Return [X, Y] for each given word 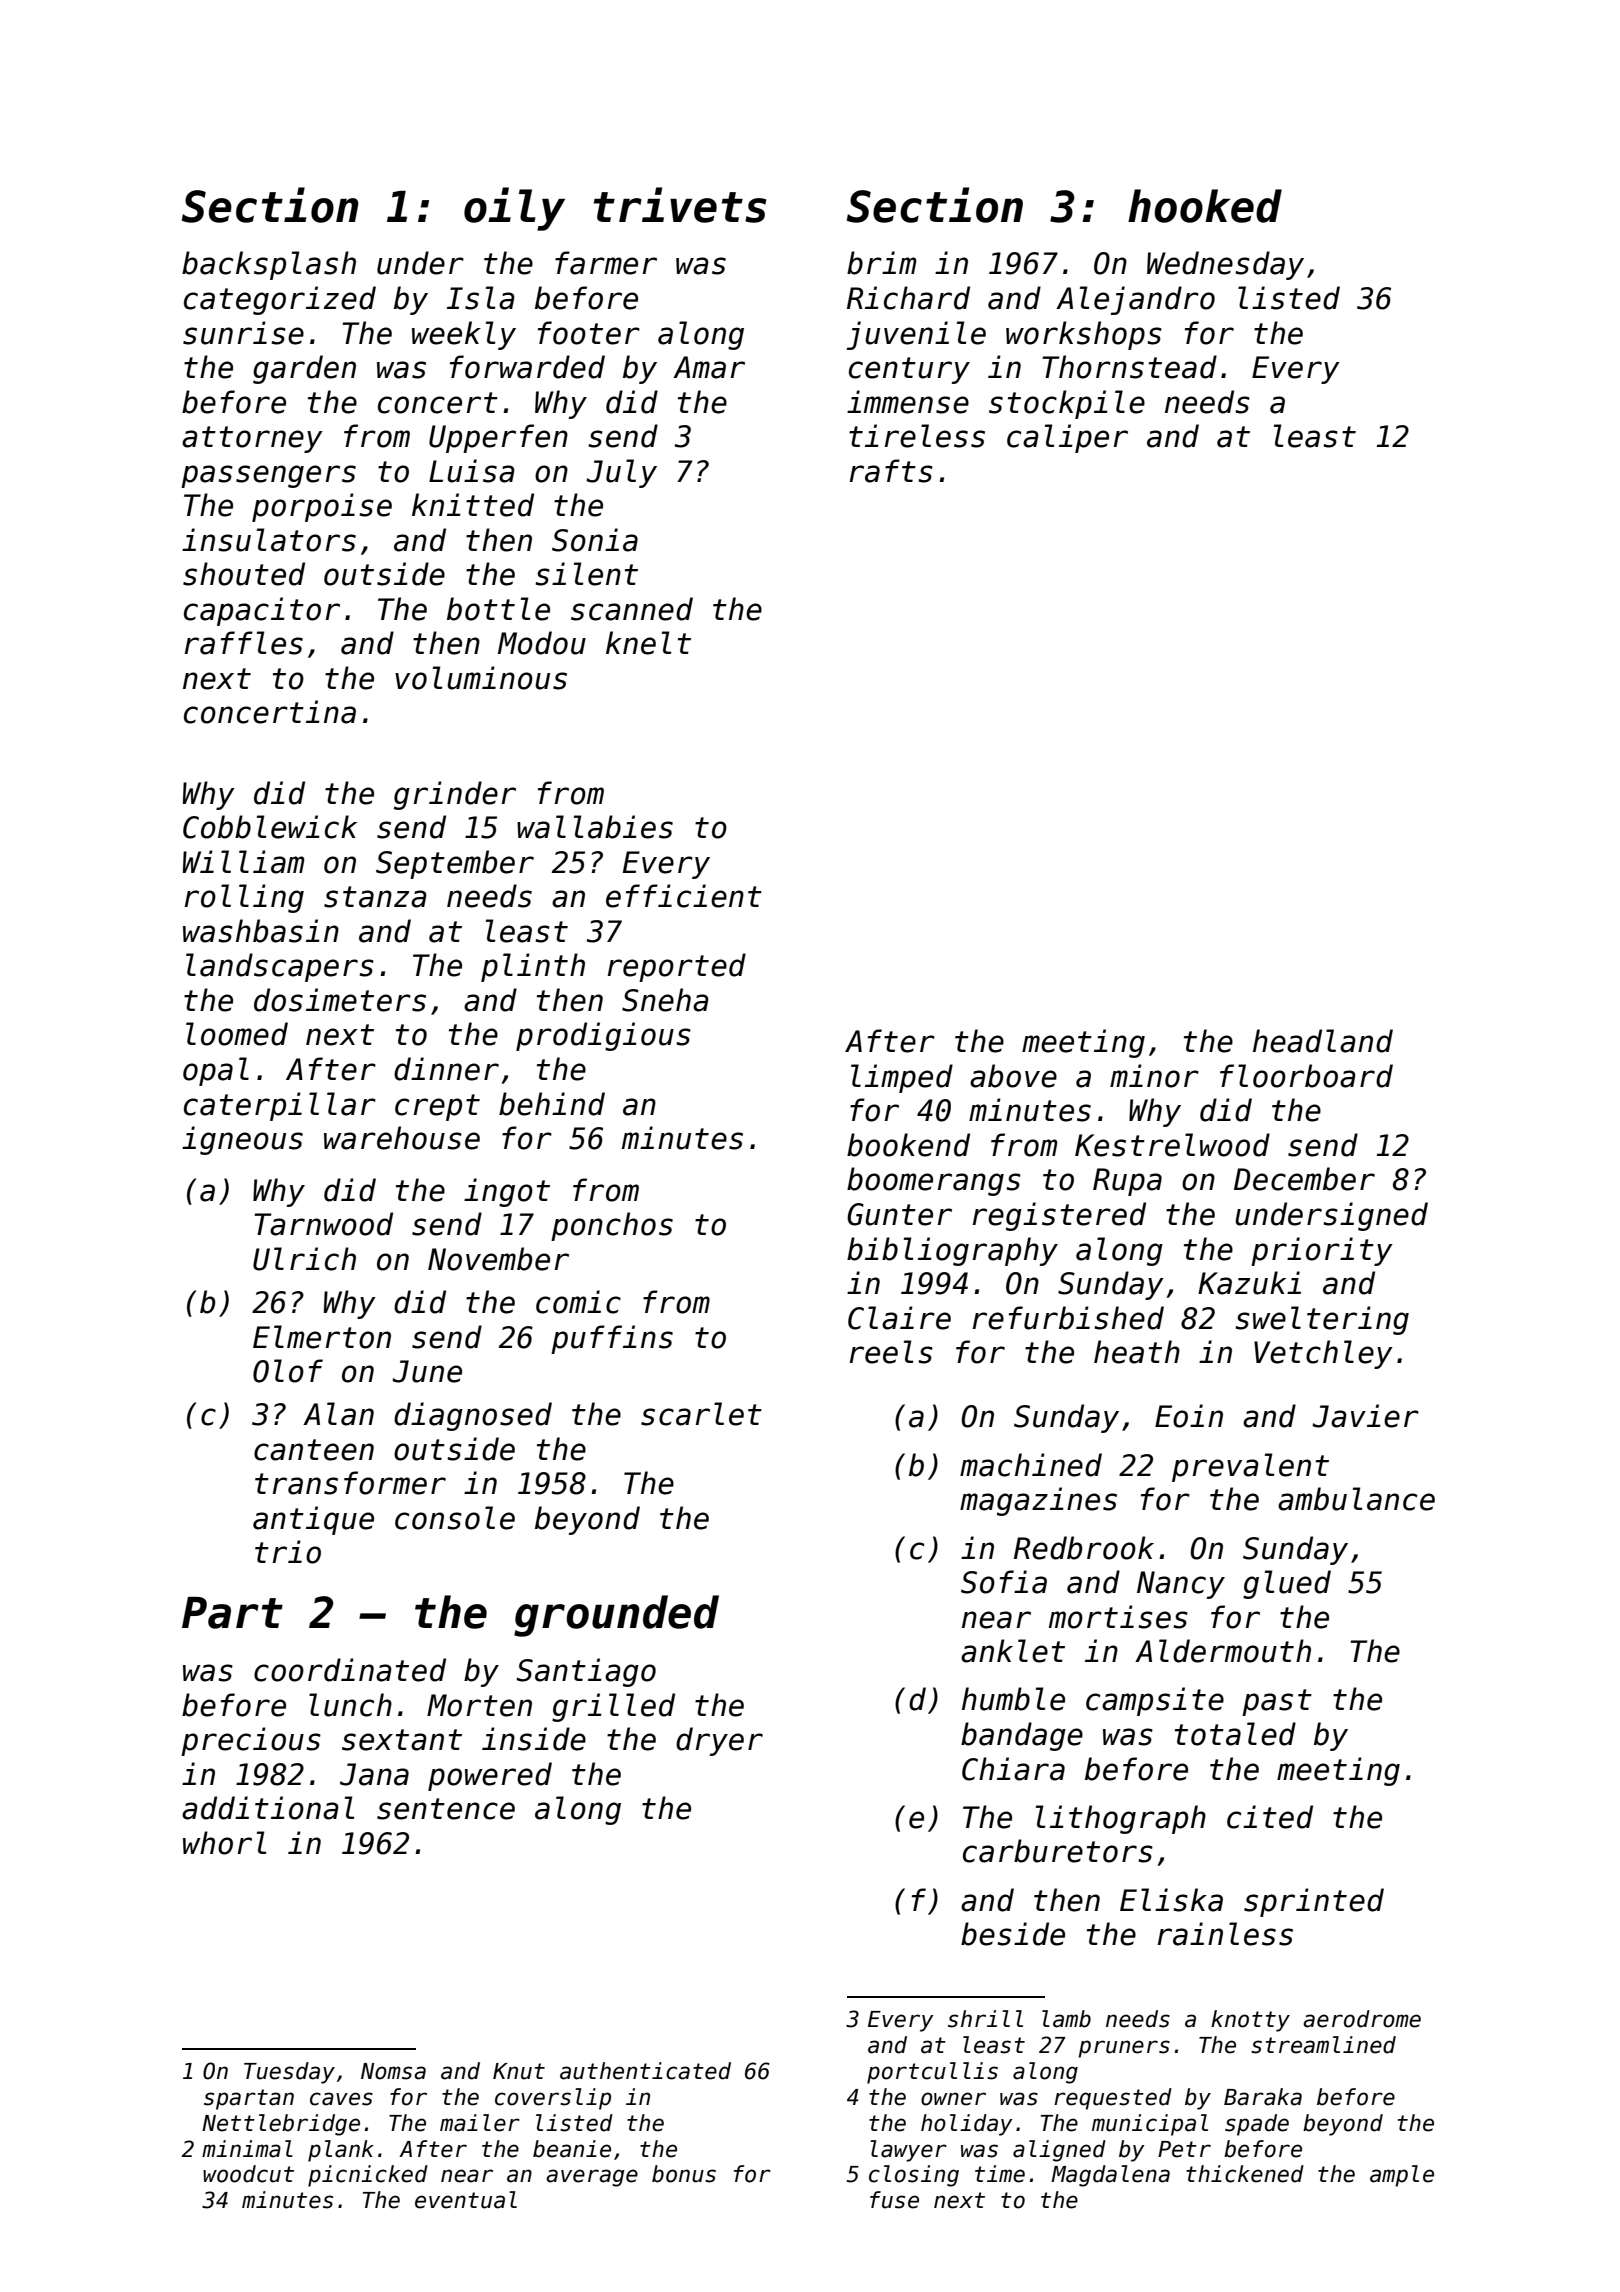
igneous [242, 1140]
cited [1270, 1817]
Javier [1365, 1416]
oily [514, 209]
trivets [680, 205]
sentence [446, 1809]
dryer [719, 1741]
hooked [1205, 206]
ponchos [612, 1226]
